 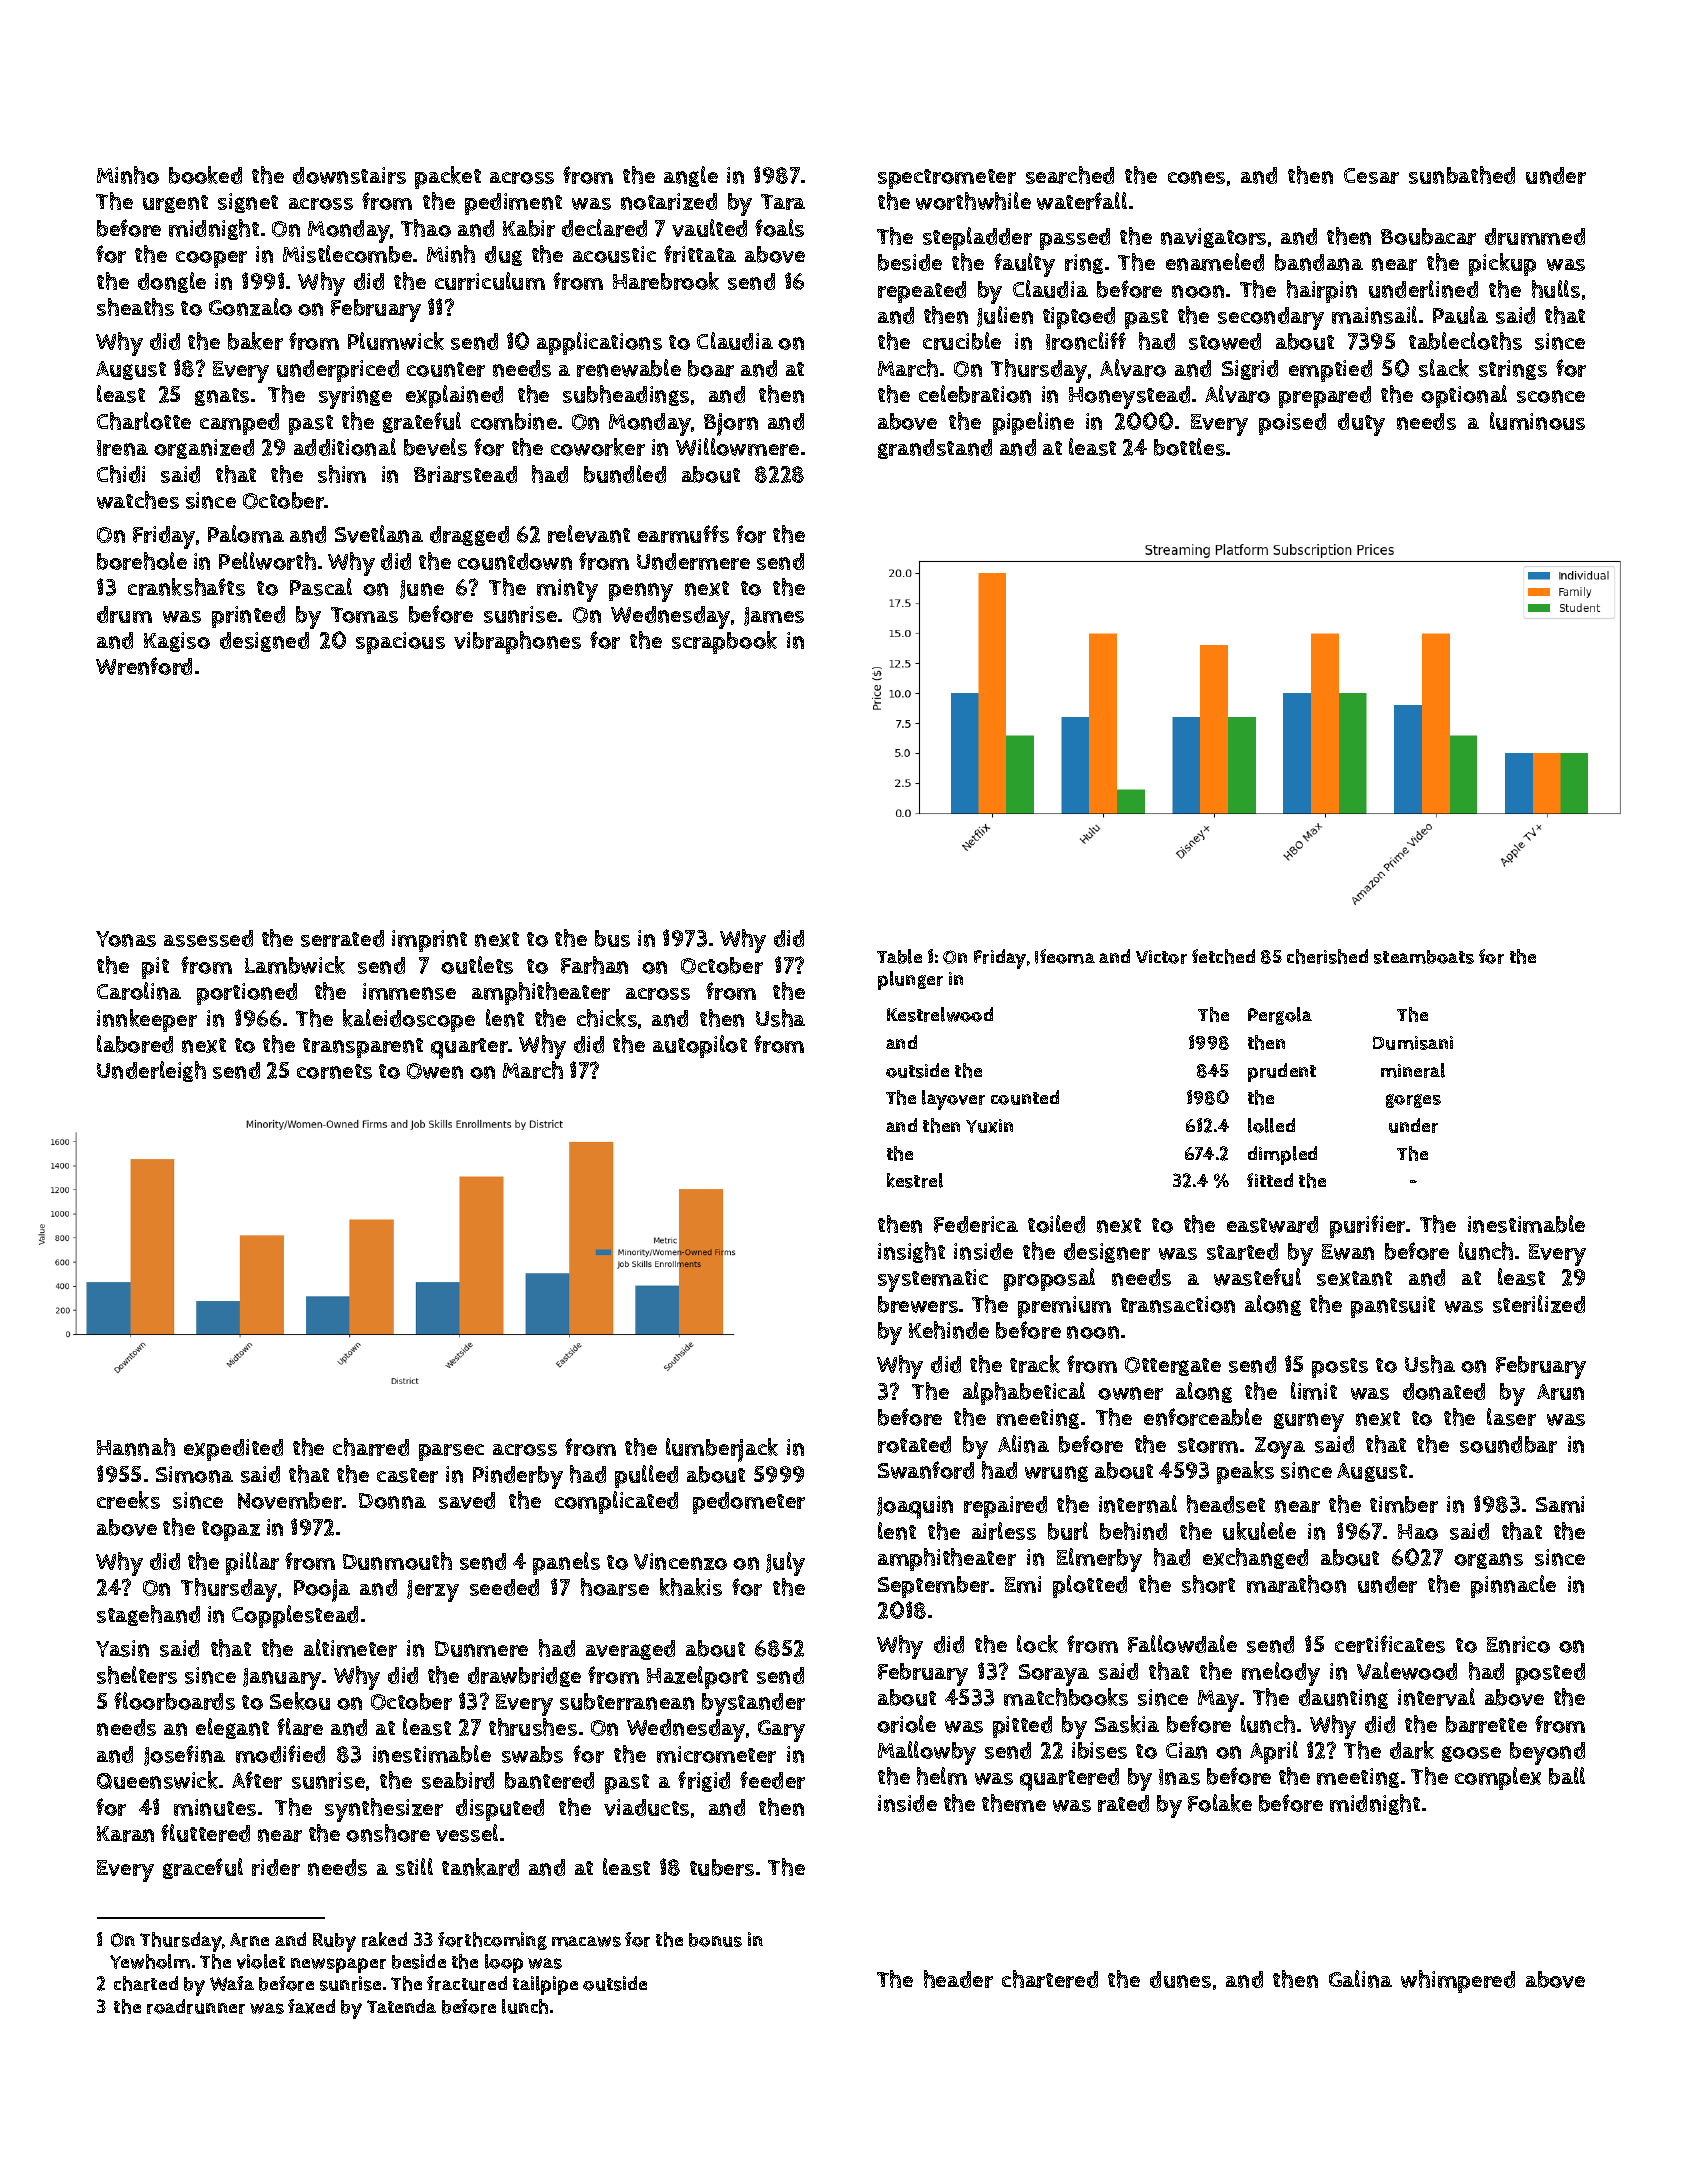 What do you see at coordinates (448, 177) in the screenshot?
I see `packet` at bounding box center [448, 177].
